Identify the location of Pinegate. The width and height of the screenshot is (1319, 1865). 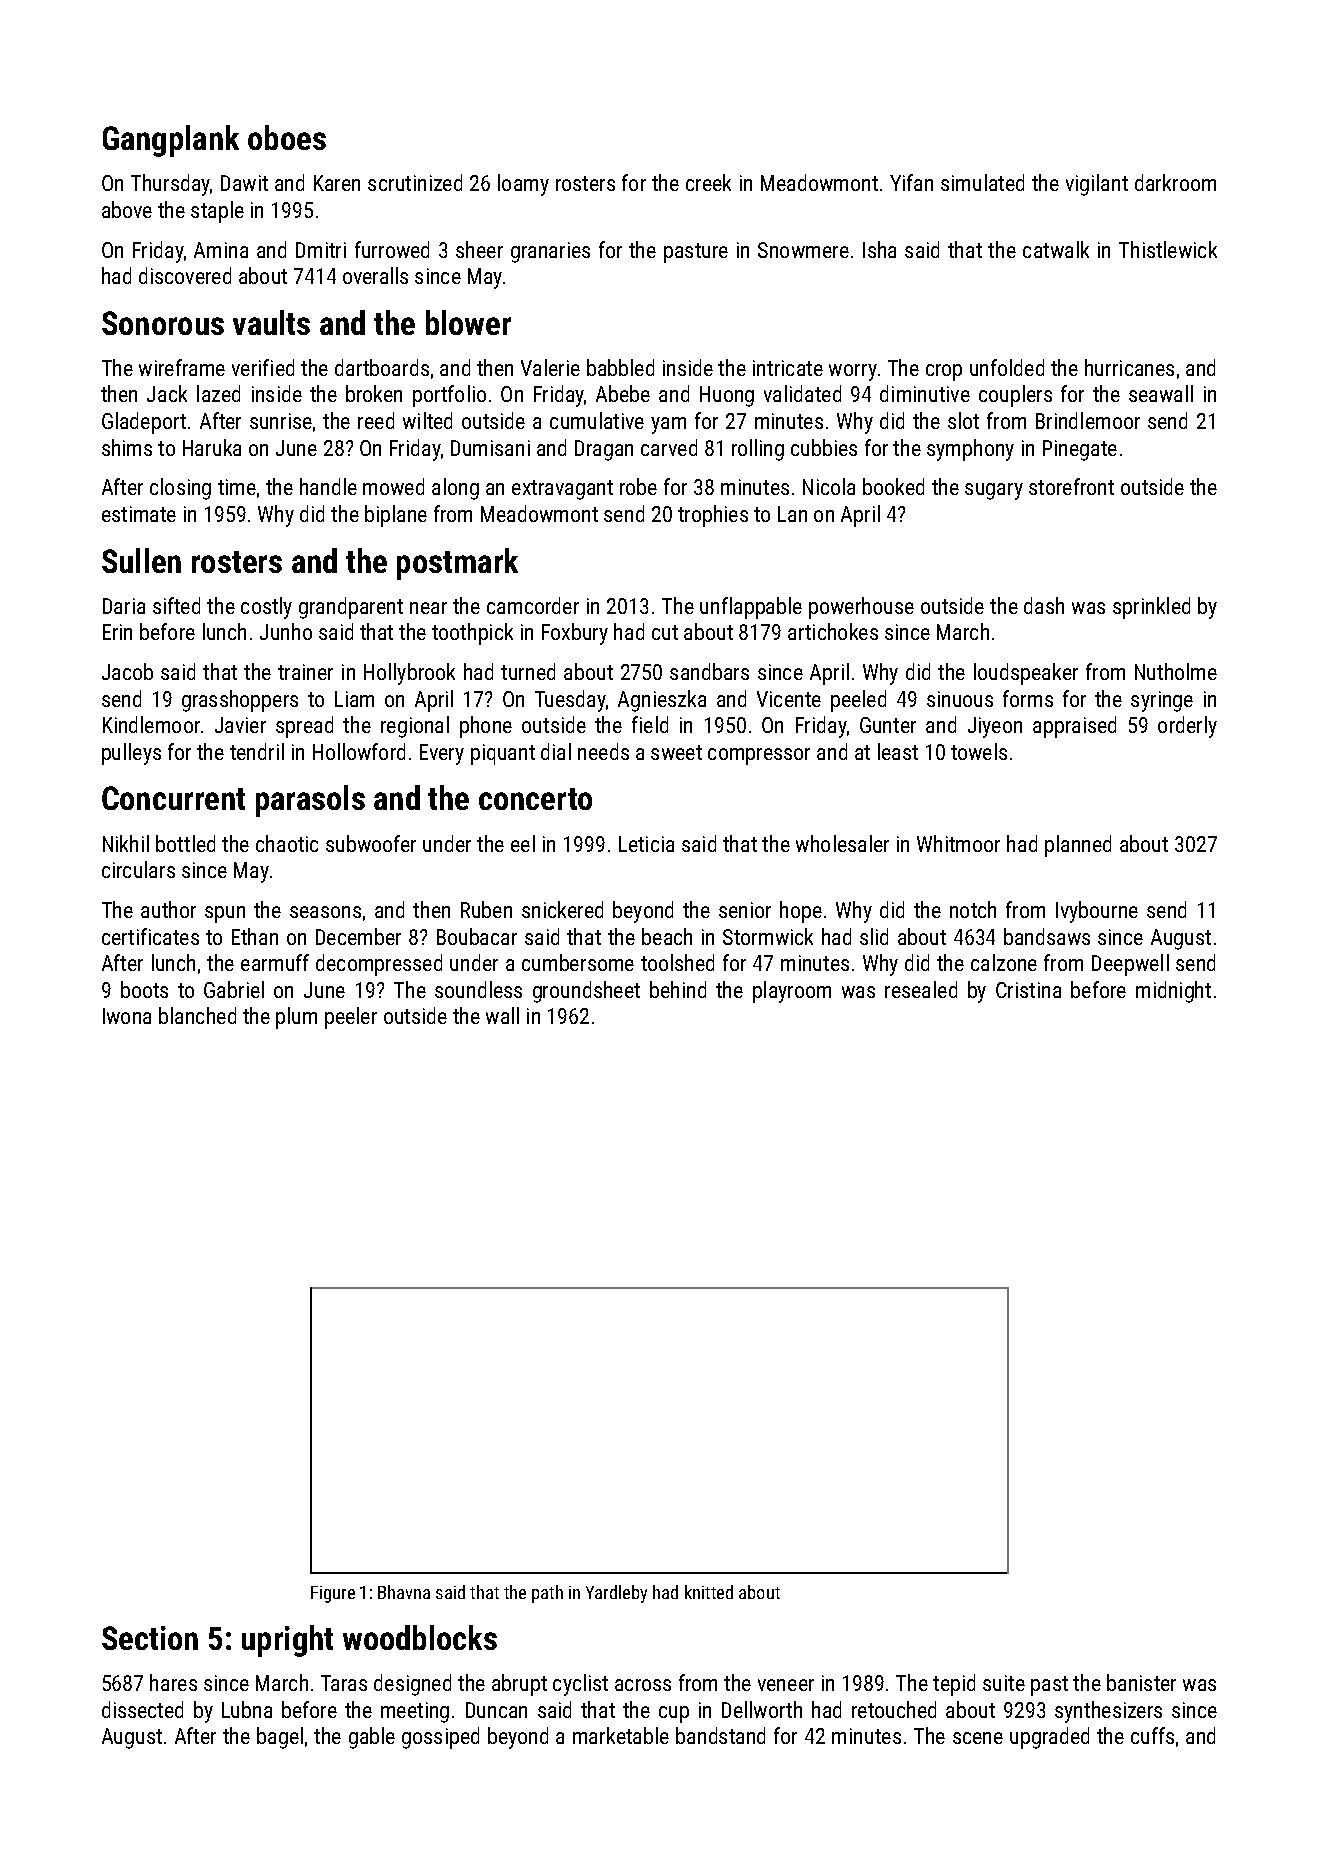
(1080, 450).
